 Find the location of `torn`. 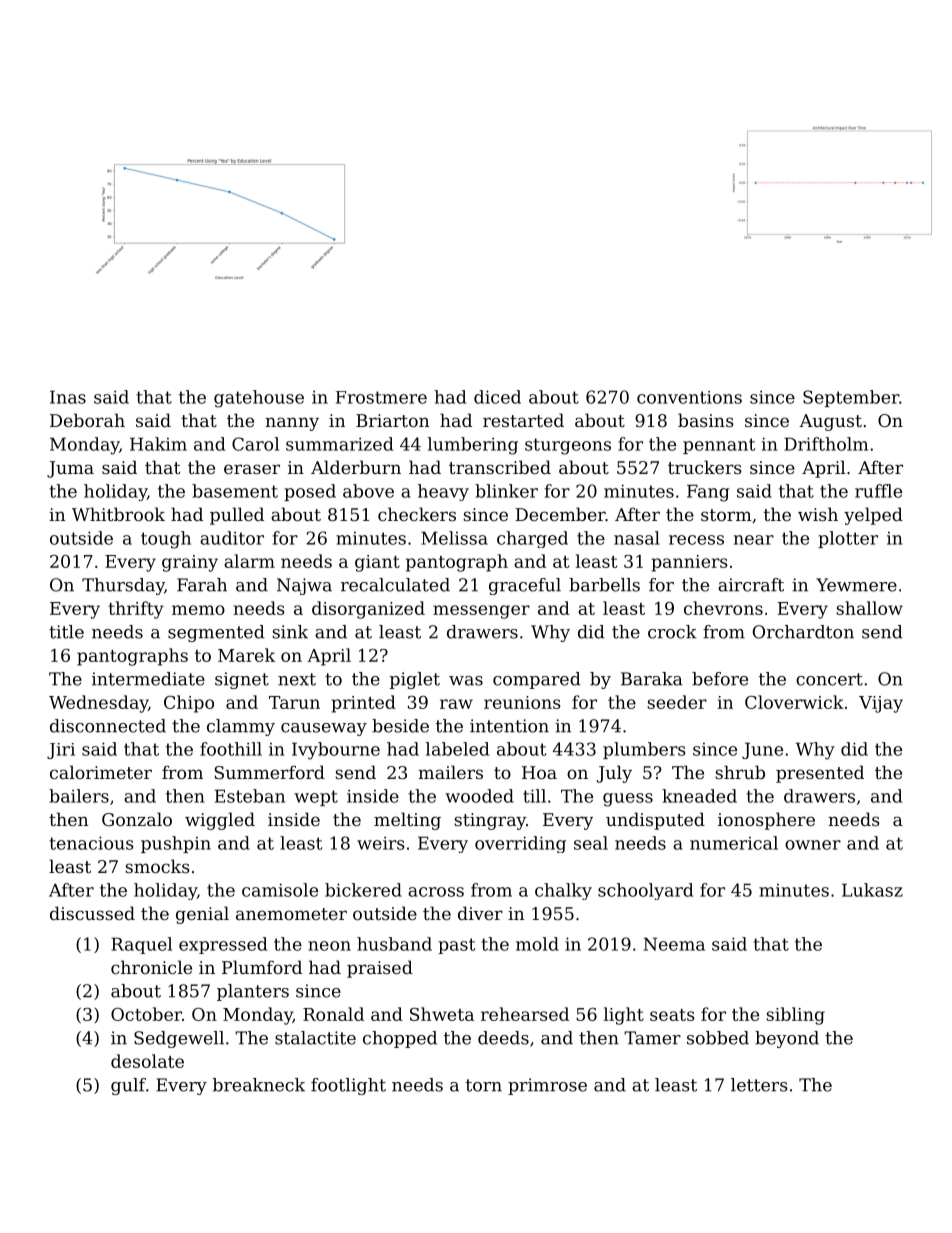

torn is located at coordinates (484, 1085).
